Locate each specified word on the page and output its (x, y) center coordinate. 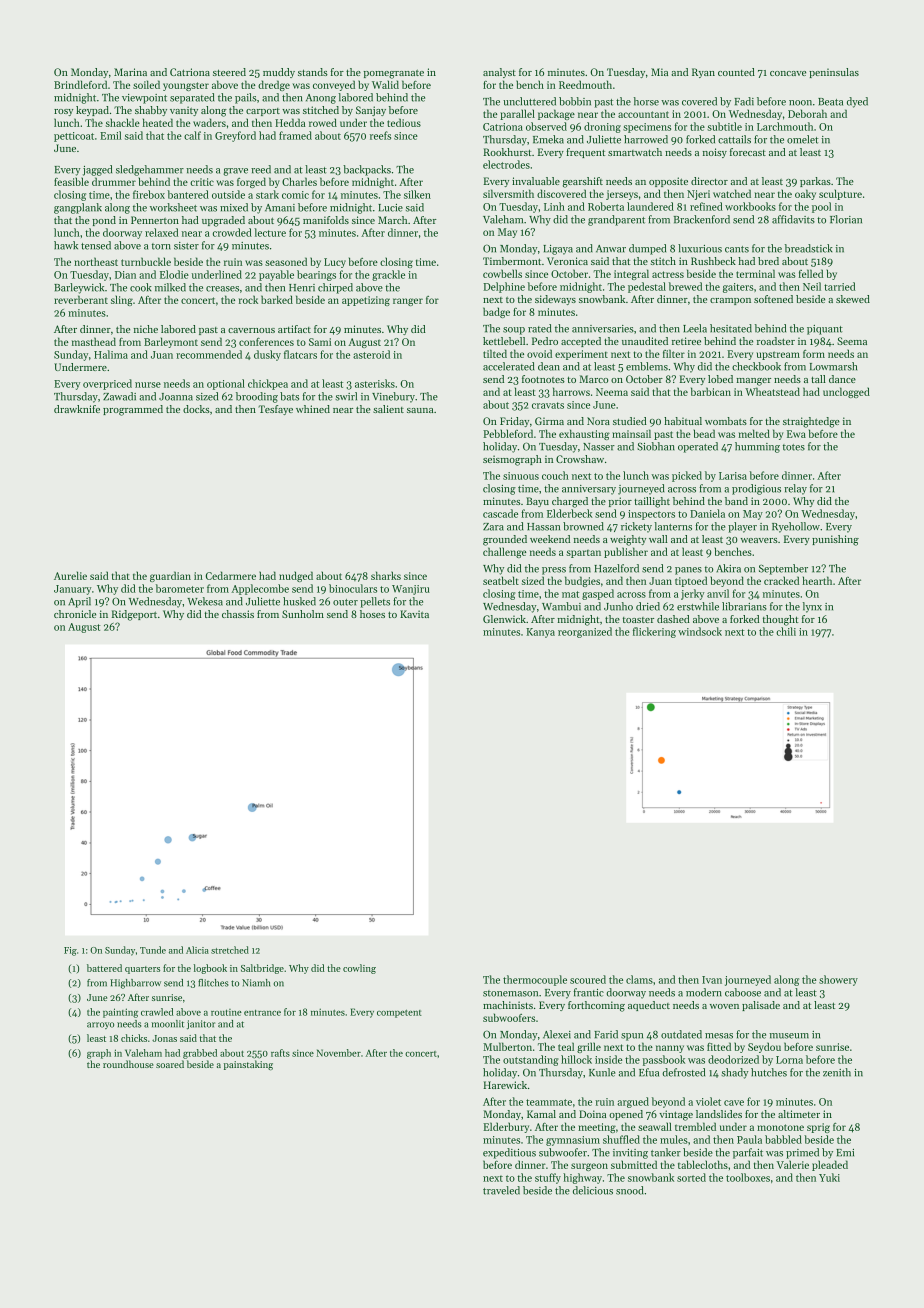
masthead (94, 341)
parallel (517, 114)
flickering (654, 632)
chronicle (75, 614)
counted (736, 72)
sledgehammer (150, 170)
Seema (852, 341)
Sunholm (303, 614)
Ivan (712, 980)
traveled (501, 1190)
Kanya (540, 633)
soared (170, 1064)
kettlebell (504, 341)
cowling (359, 969)
